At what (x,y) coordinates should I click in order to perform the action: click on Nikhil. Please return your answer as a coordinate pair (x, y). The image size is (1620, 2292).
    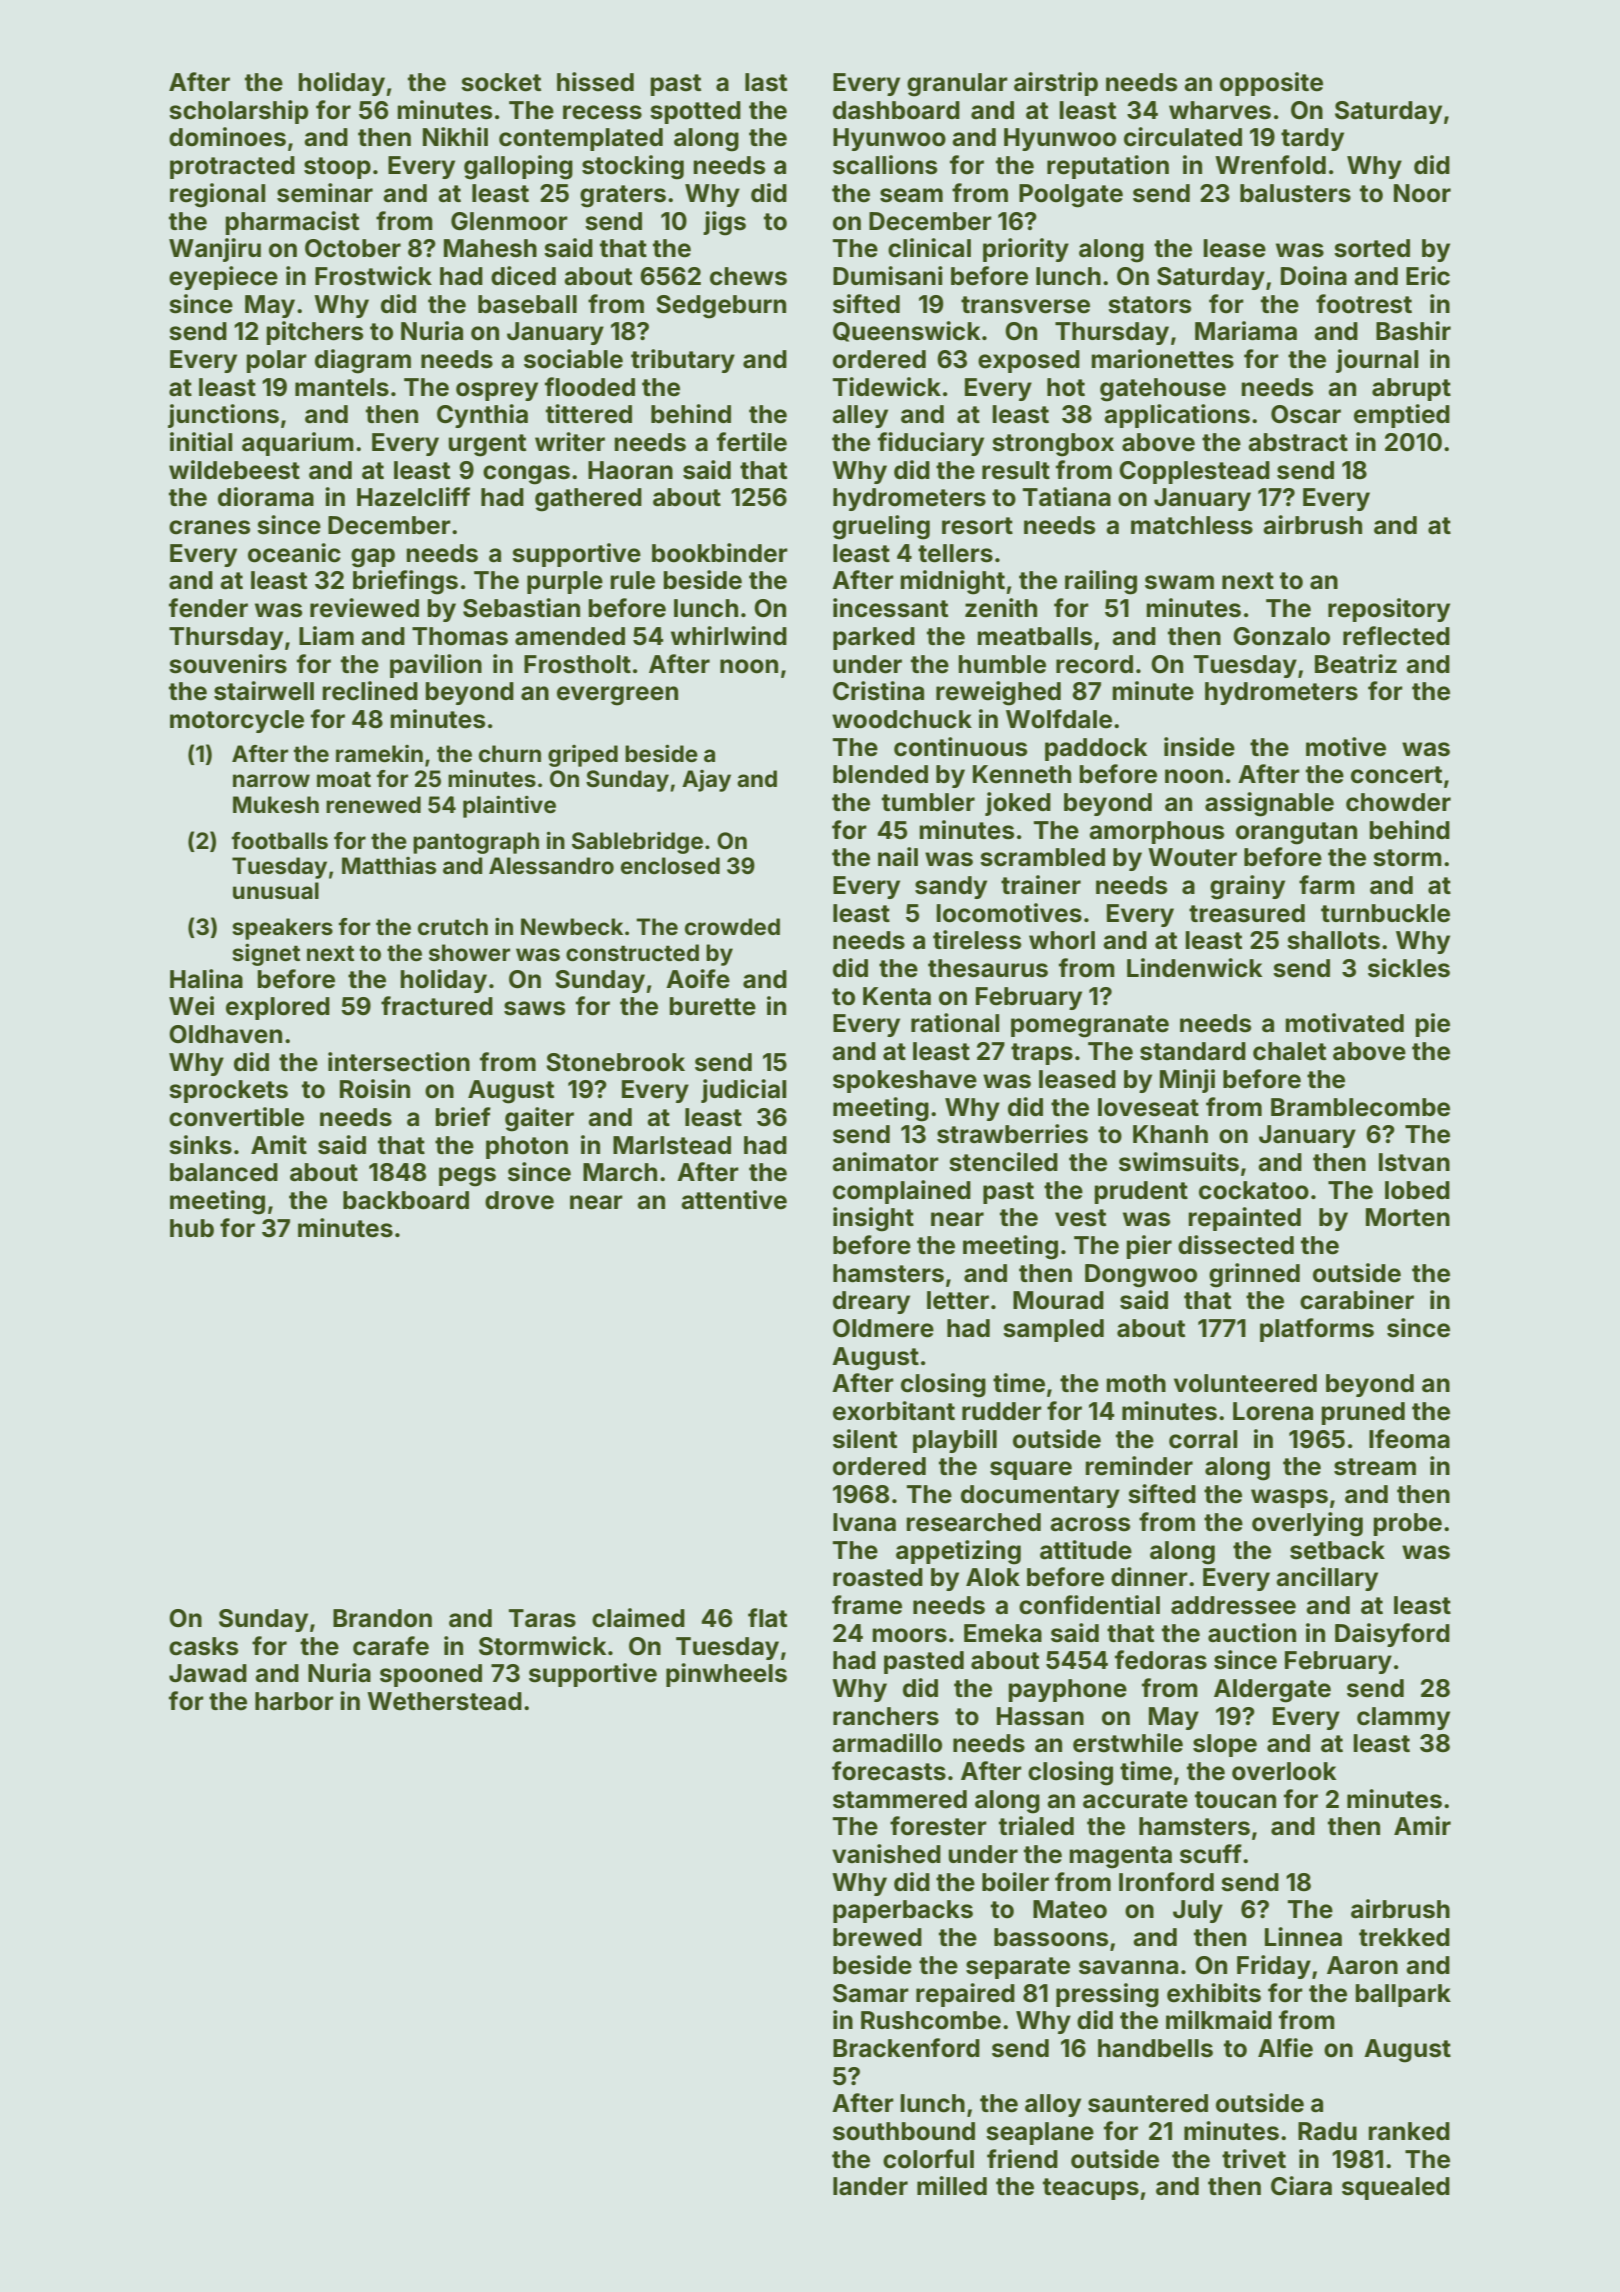
    Looking at the image, I should click on (455, 136).
